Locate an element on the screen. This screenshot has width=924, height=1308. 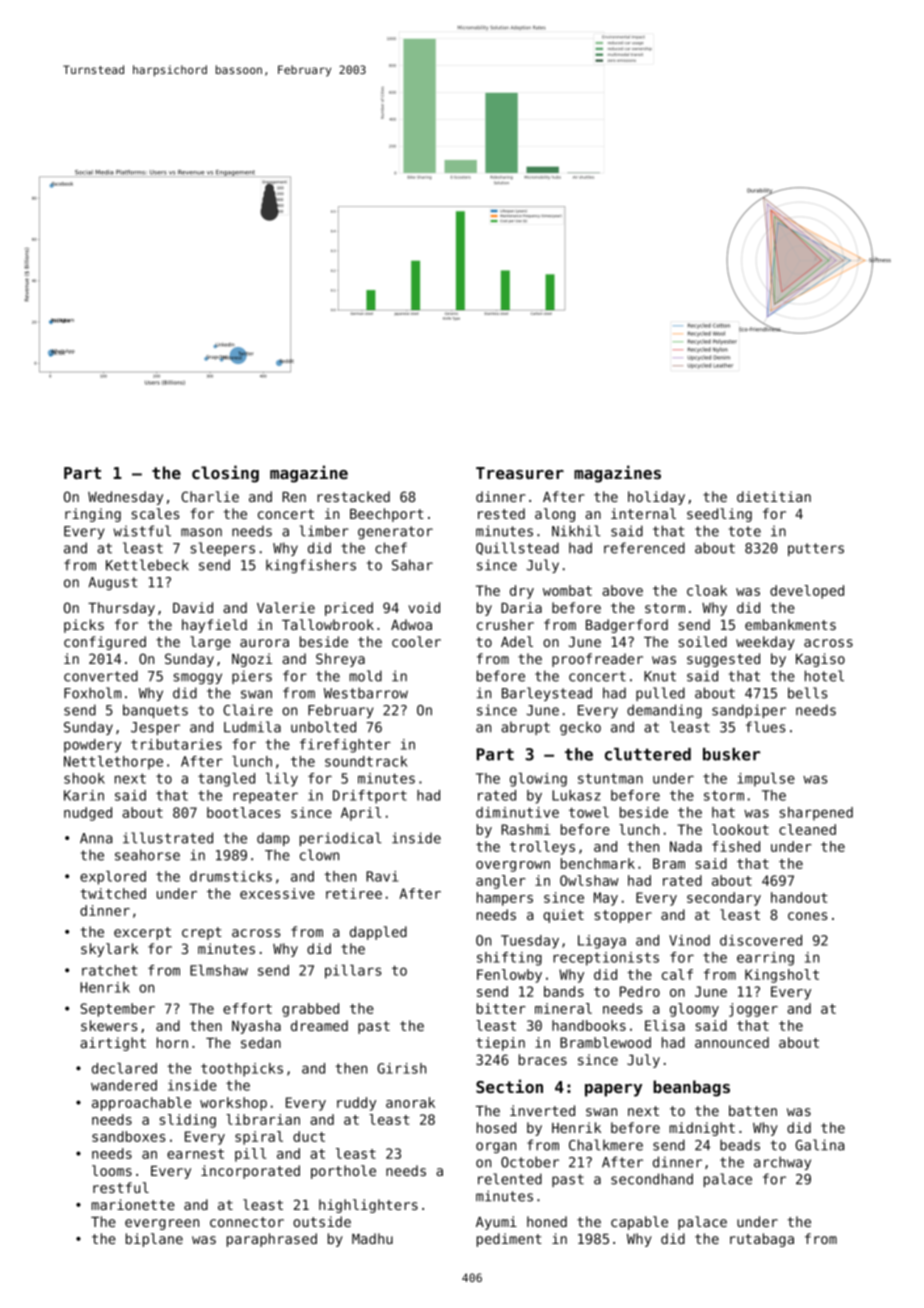
beanbags is located at coordinates (691, 1088).
